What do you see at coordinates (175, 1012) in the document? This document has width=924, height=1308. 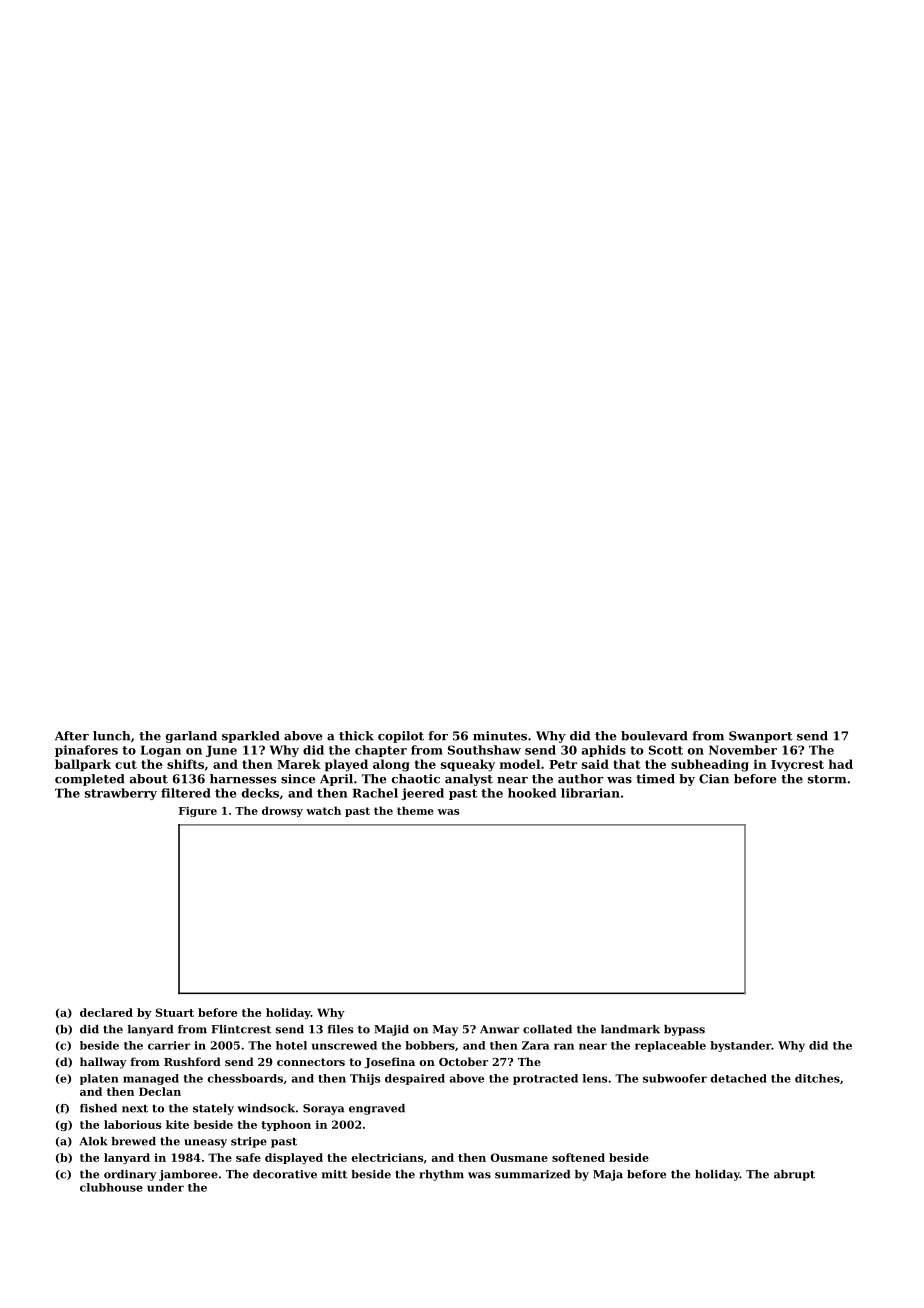 I see `Stuart` at bounding box center [175, 1012].
